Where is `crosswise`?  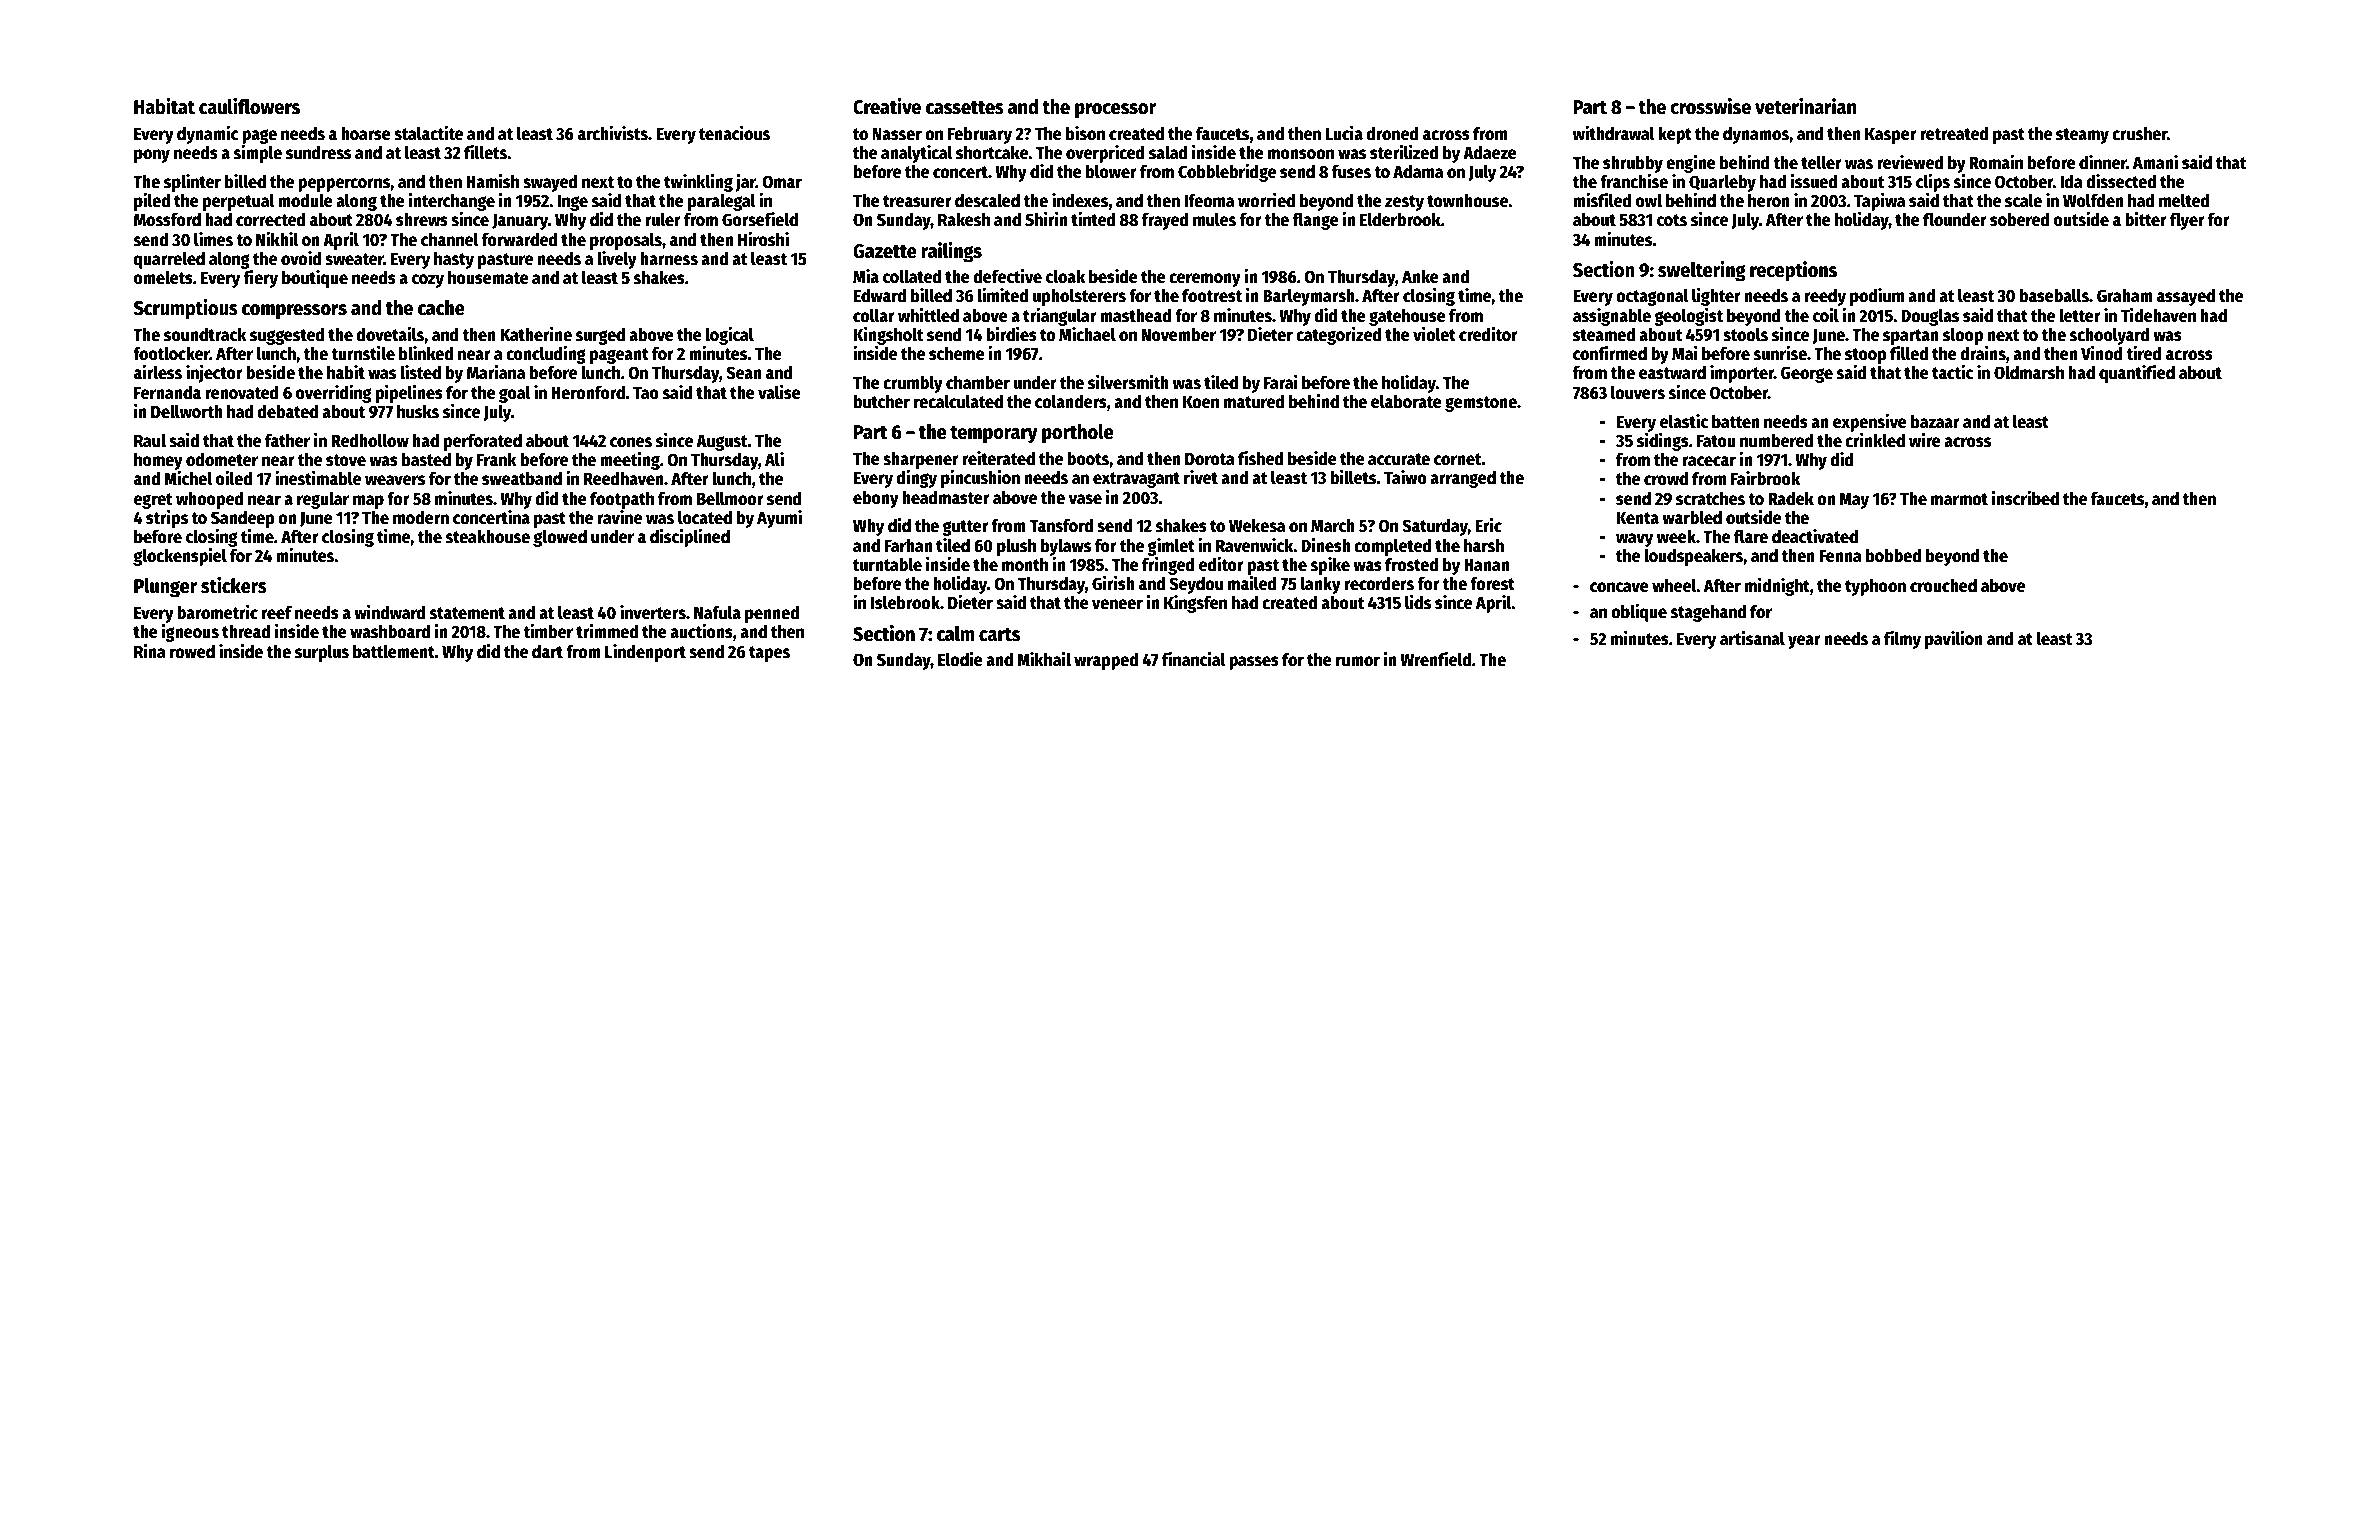 crosswise is located at coordinates (1710, 106).
